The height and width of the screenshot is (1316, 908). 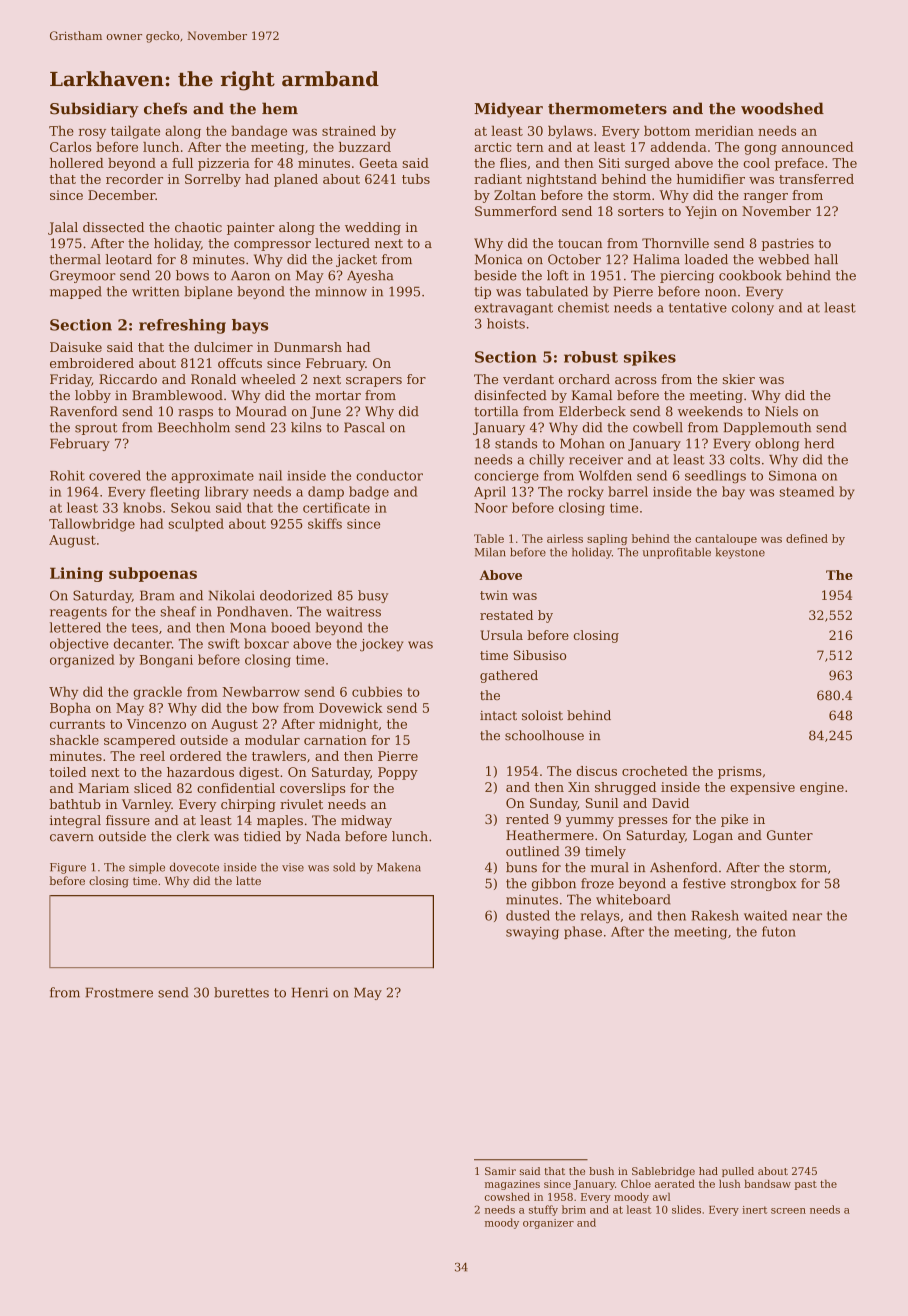 I want to click on buns, so click(x=521, y=867).
